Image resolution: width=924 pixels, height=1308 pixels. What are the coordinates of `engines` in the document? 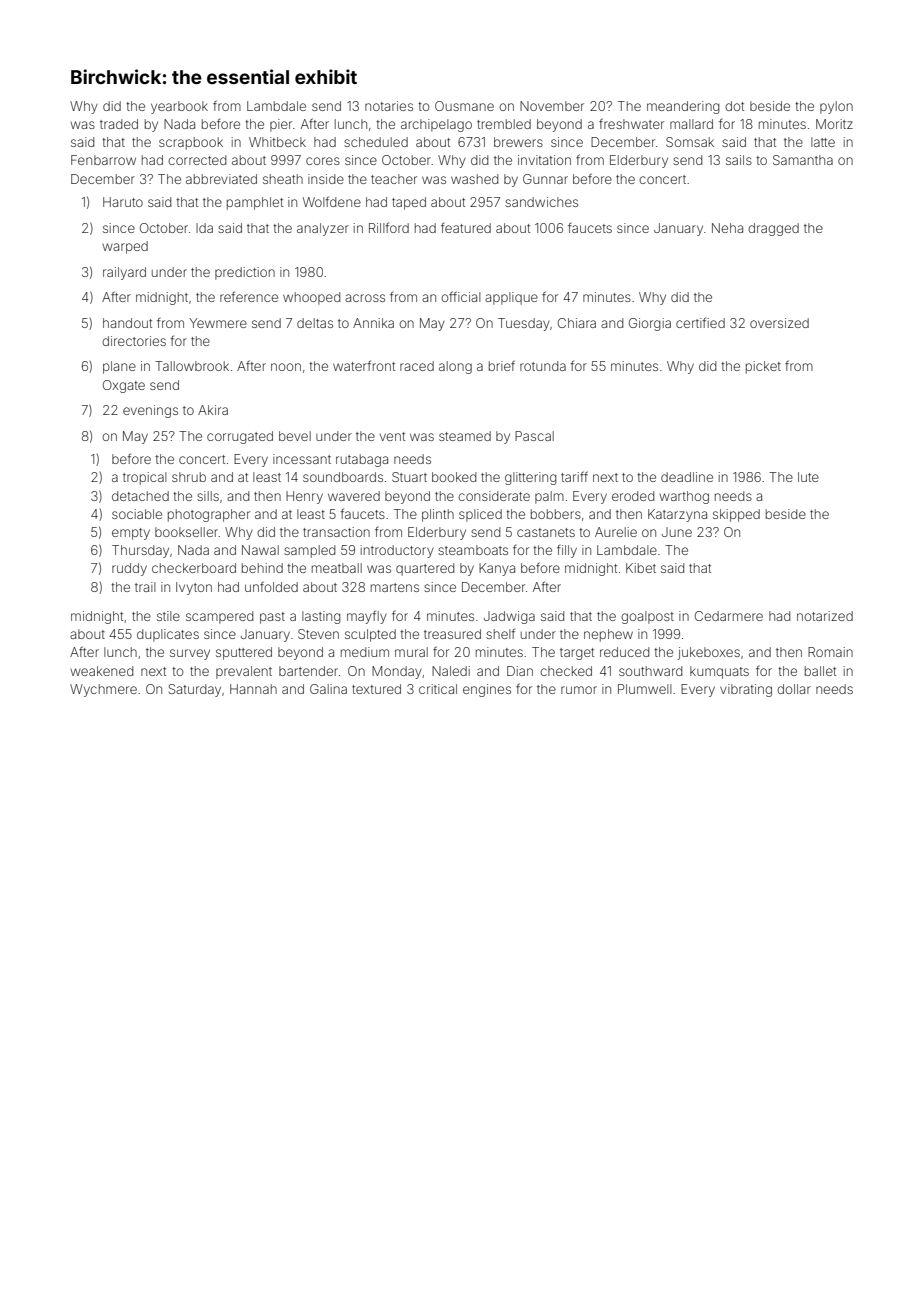 It's located at (487, 690).
